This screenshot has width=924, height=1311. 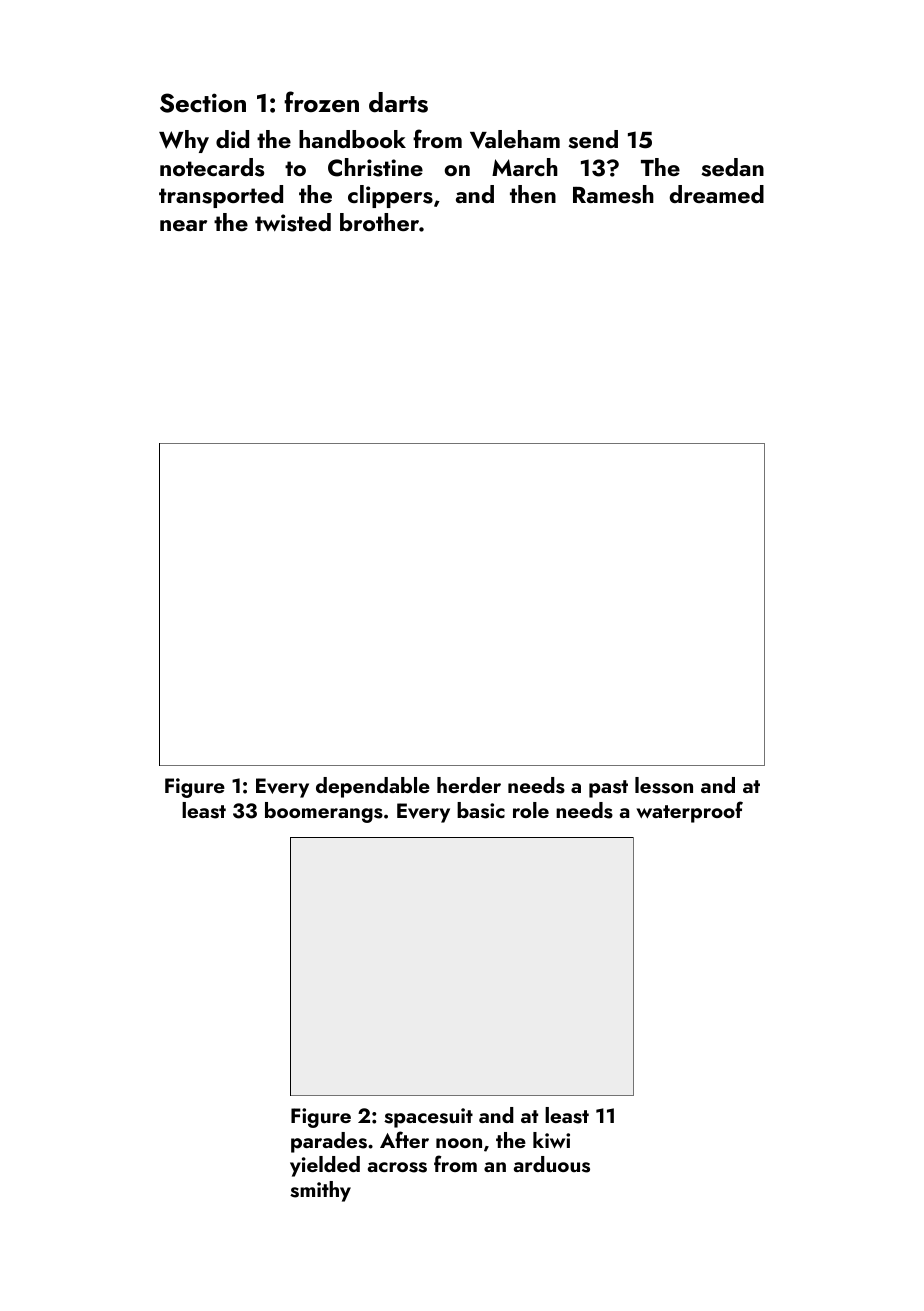 I want to click on dependable, so click(x=373, y=787).
